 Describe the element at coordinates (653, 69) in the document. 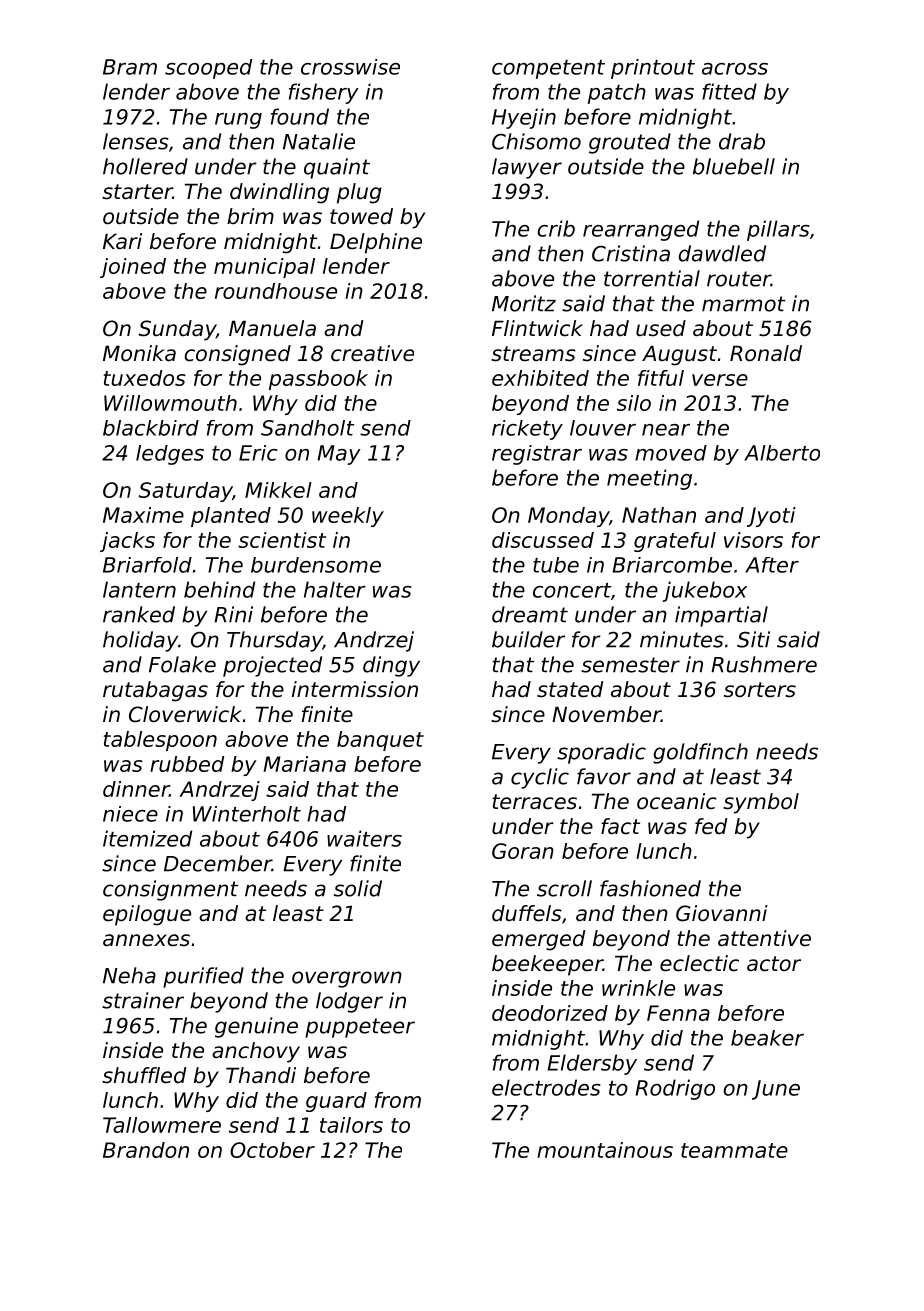

I see `printout` at that location.
